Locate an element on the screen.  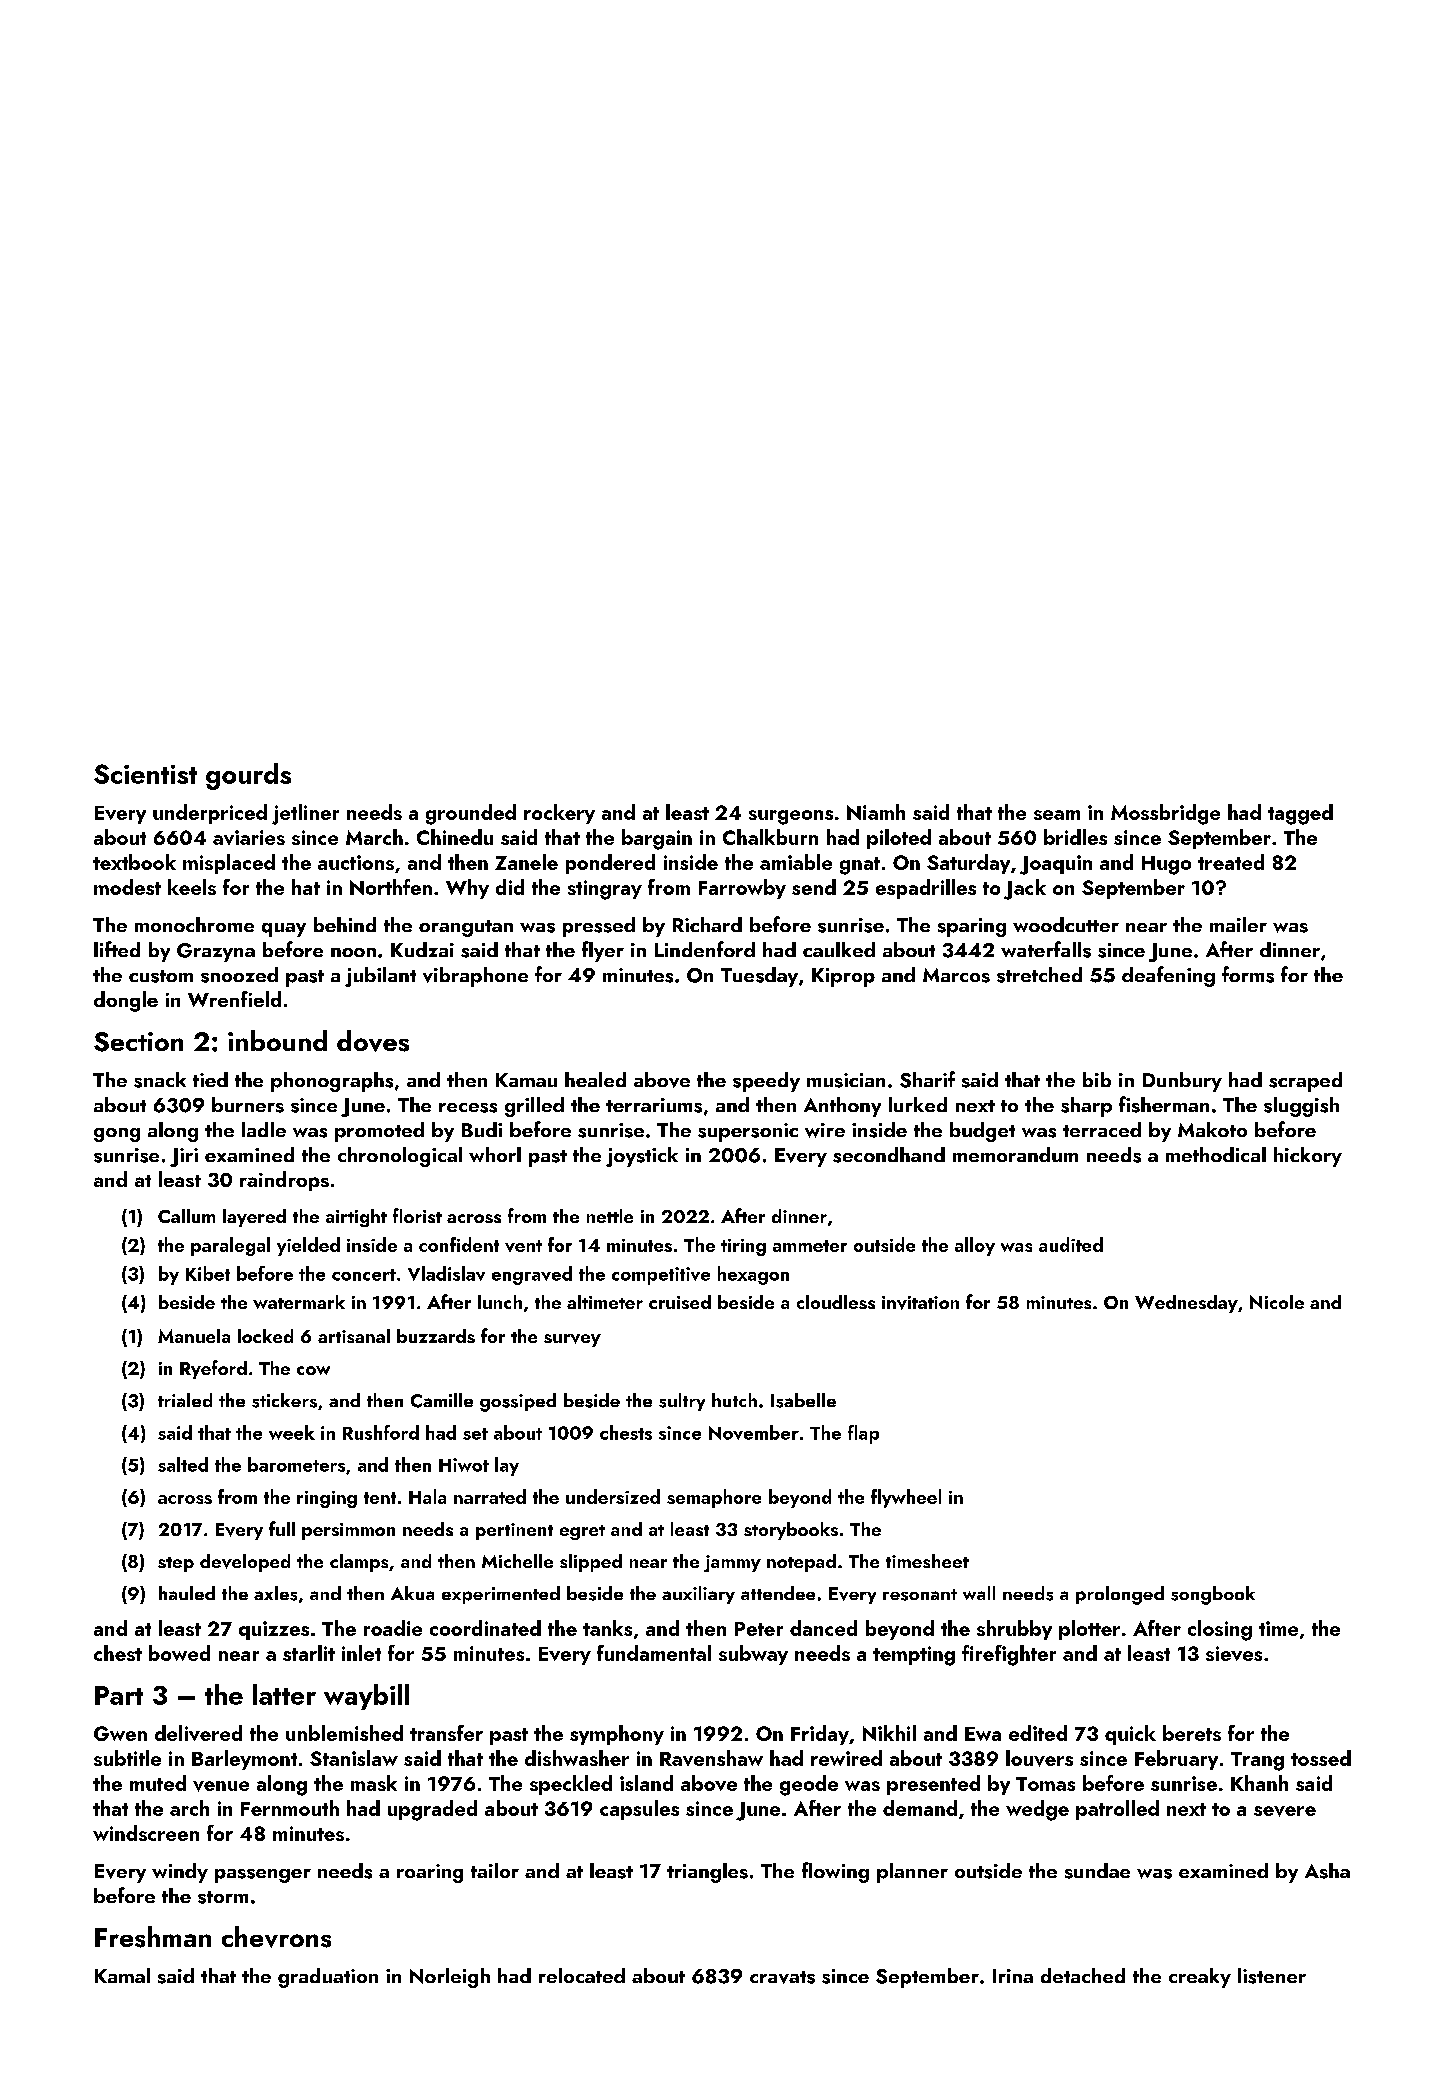
Section is located at coordinates (138, 1042).
